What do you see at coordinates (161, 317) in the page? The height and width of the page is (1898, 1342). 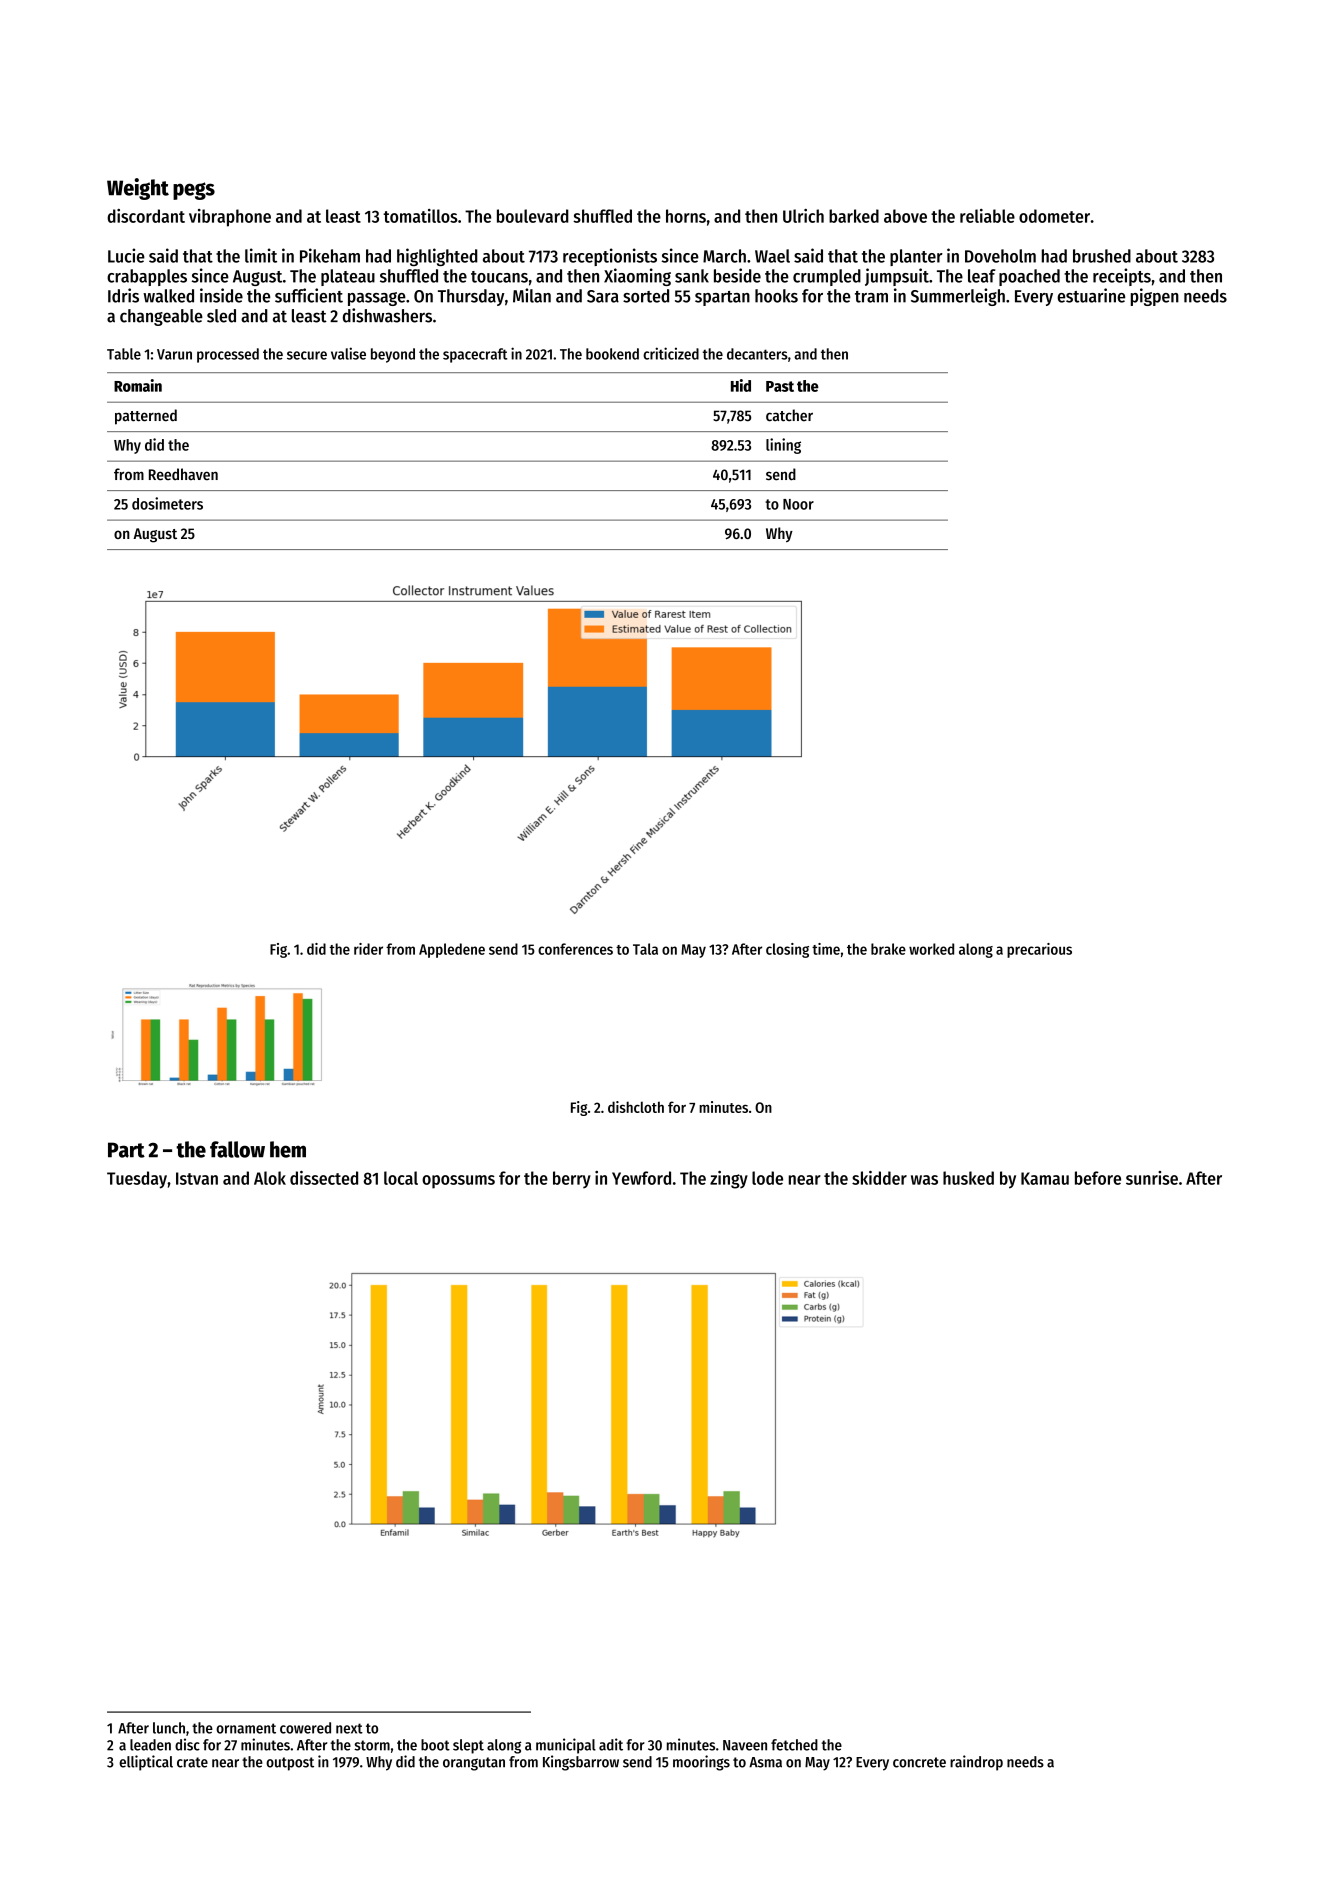 I see `changeable` at bounding box center [161, 317].
